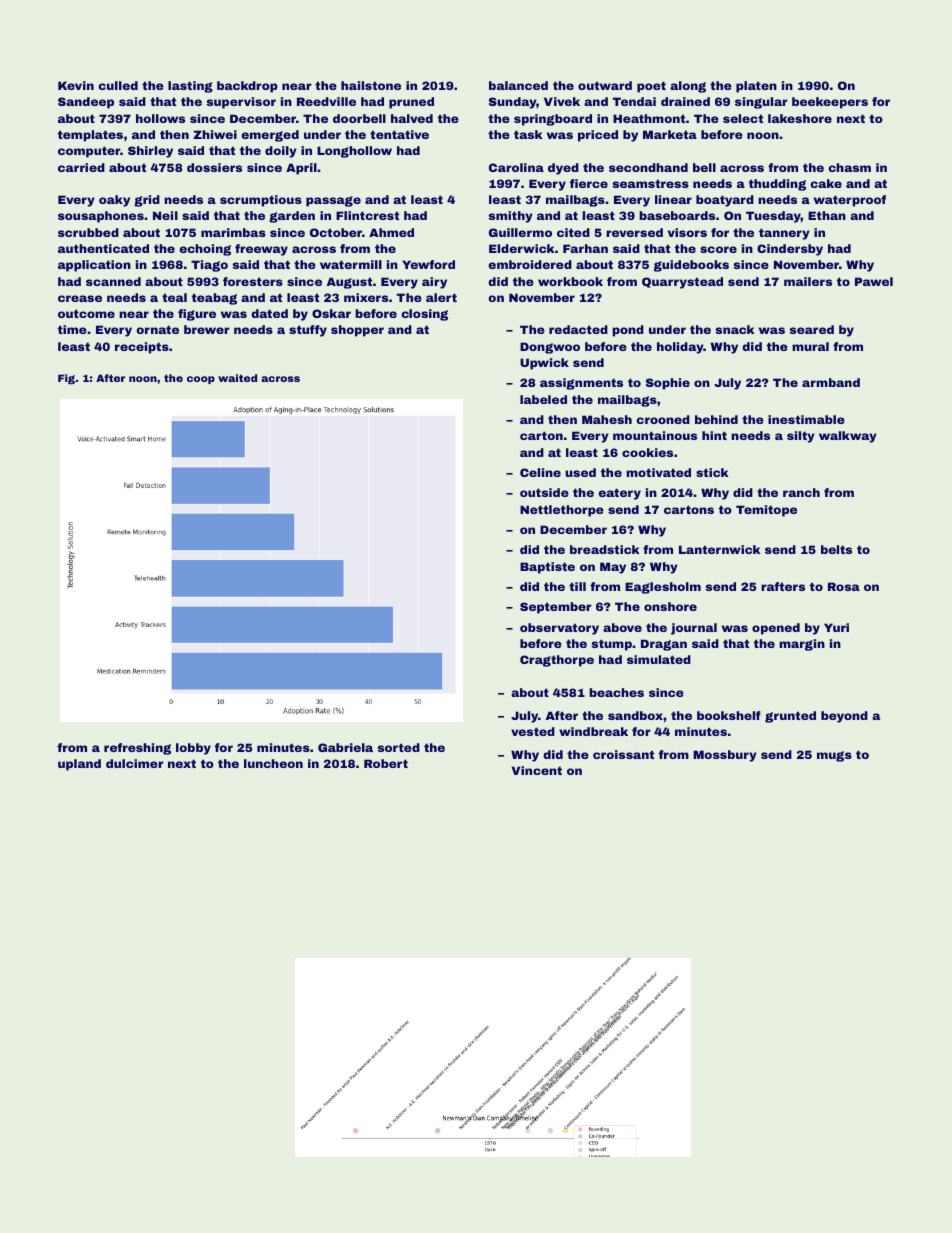 The width and height of the document is (952, 1233). What do you see at coordinates (580, 472) in the document?
I see `used` at bounding box center [580, 472].
